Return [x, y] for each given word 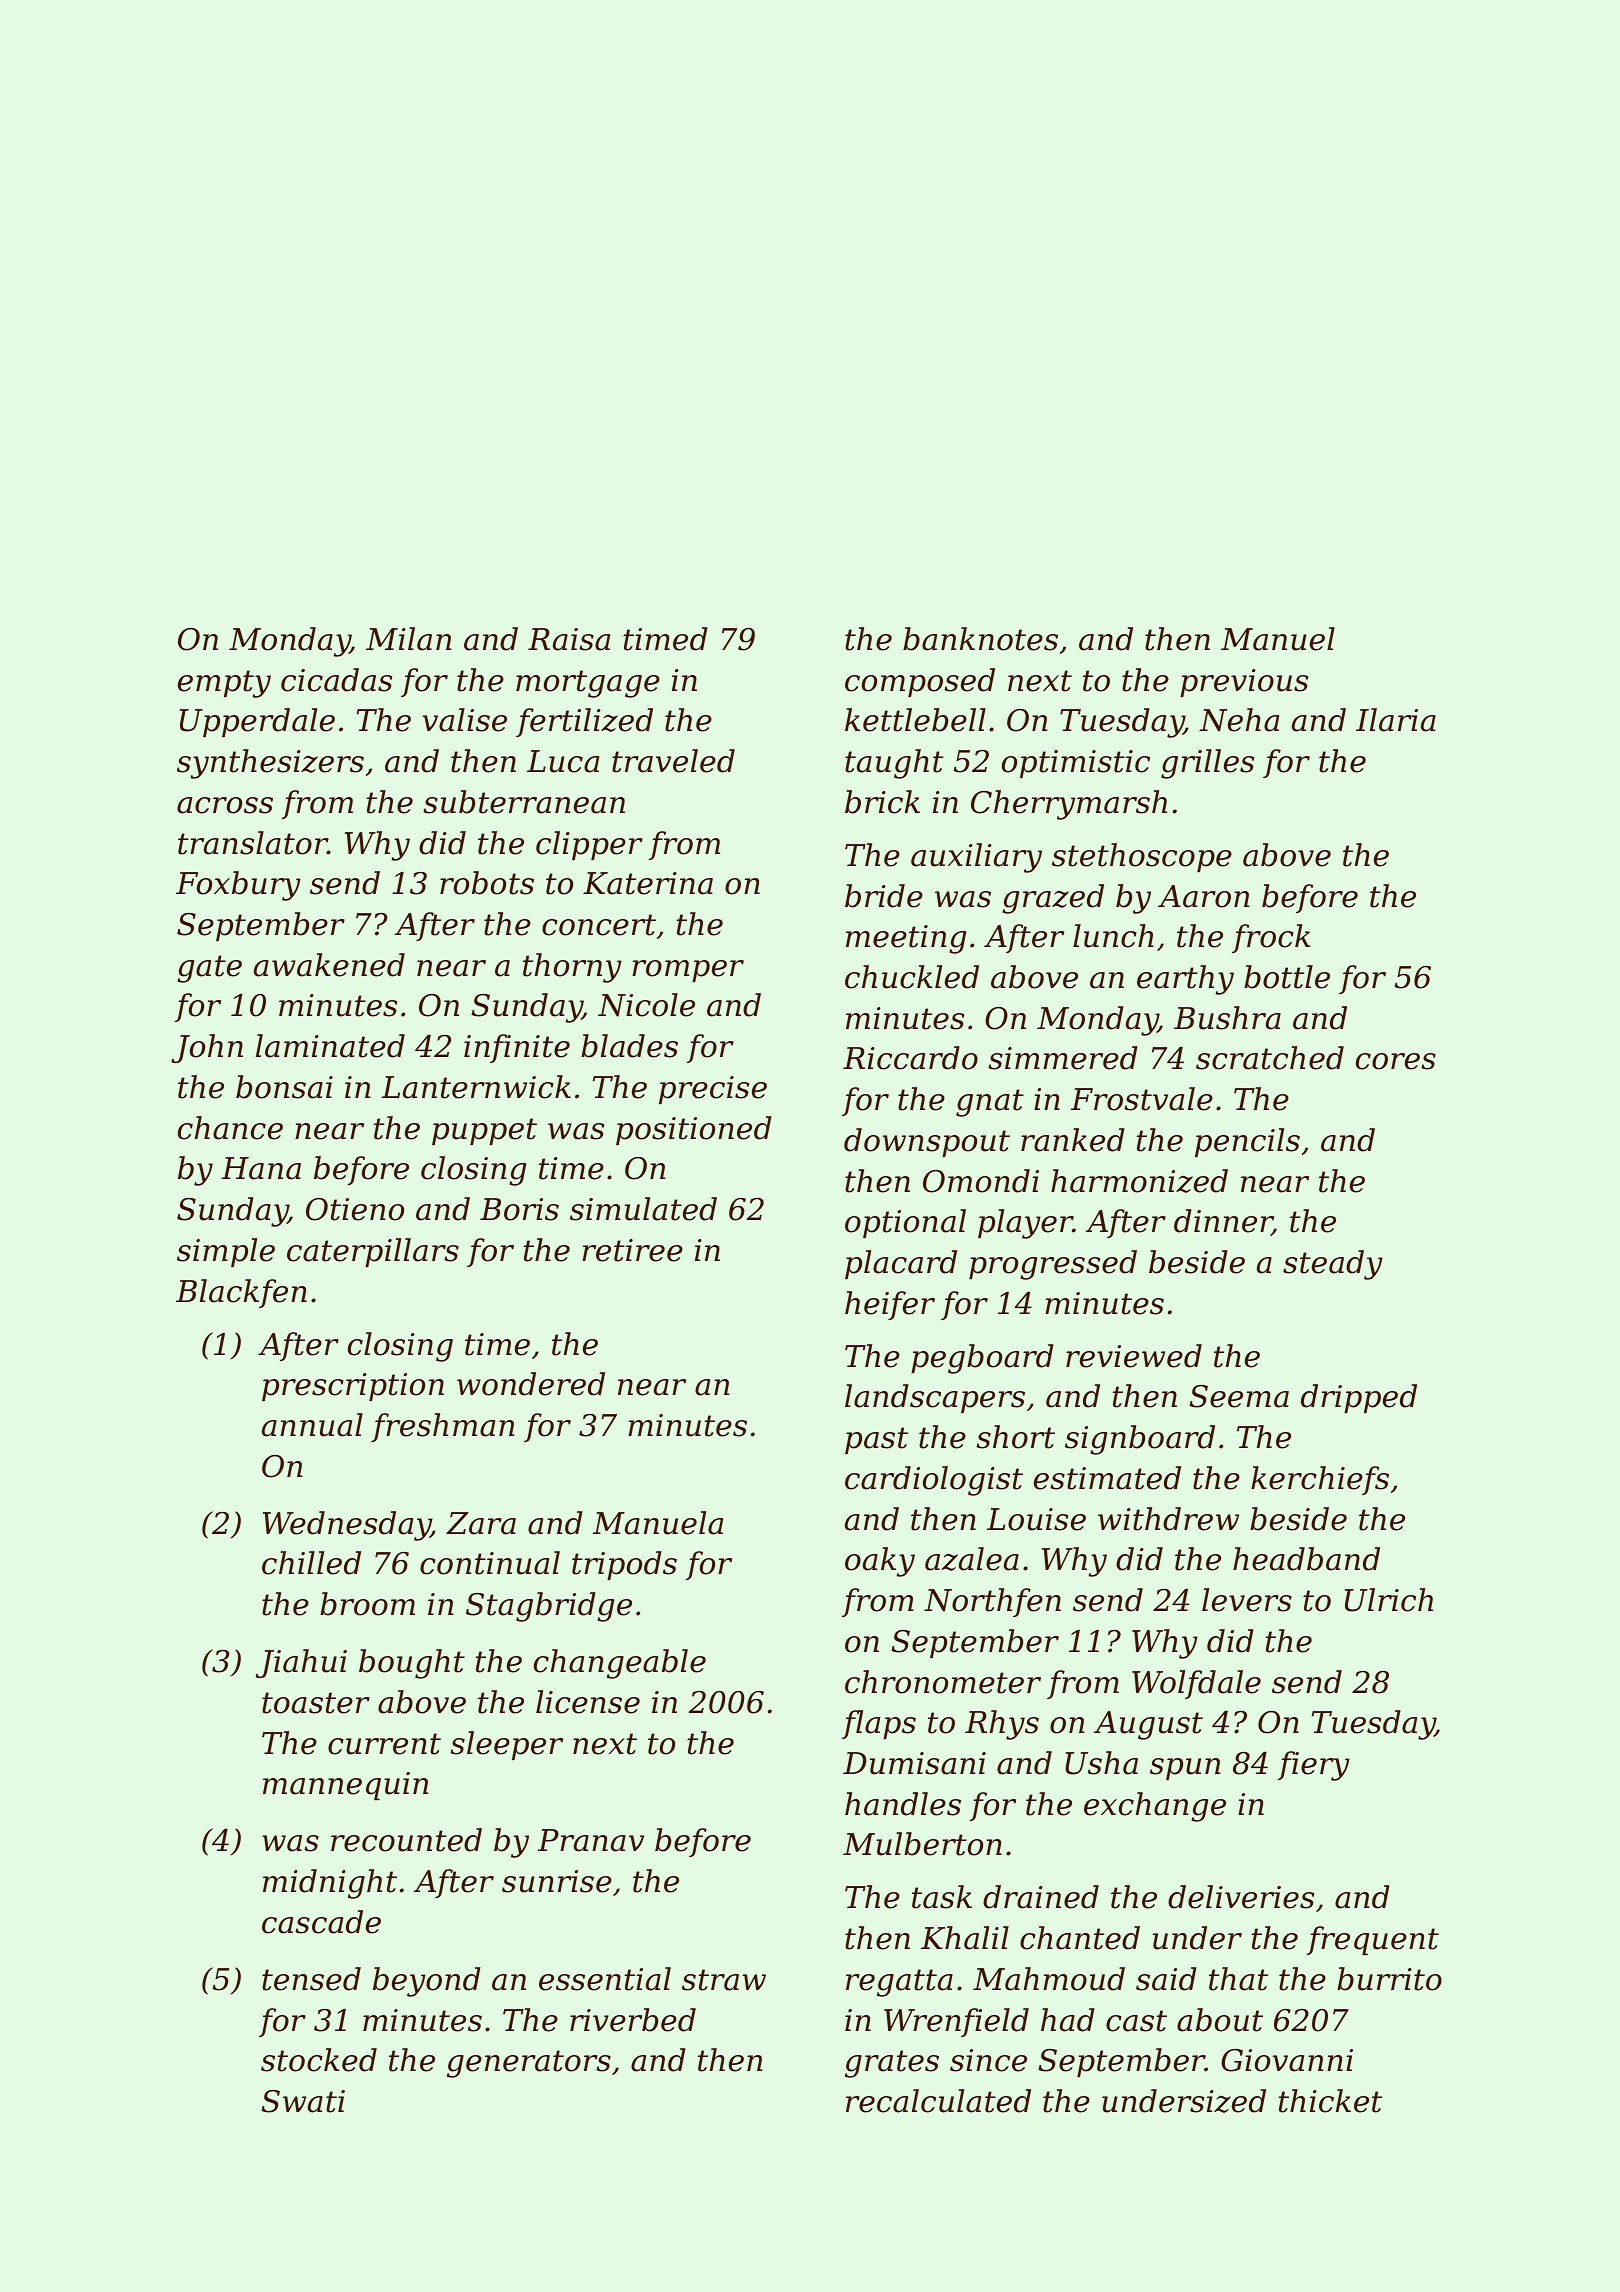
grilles [1207, 764]
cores [1396, 1061]
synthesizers [270, 764]
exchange [1155, 1807]
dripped [1359, 1398]
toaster [316, 1703]
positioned [694, 1130]
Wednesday [347, 1526]
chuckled [912, 977]
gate [210, 969]
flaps [879, 1724]
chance [230, 1128]
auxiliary [976, 858]
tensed [311, 1979]
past [876, 1440]
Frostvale [1142, 1099]
